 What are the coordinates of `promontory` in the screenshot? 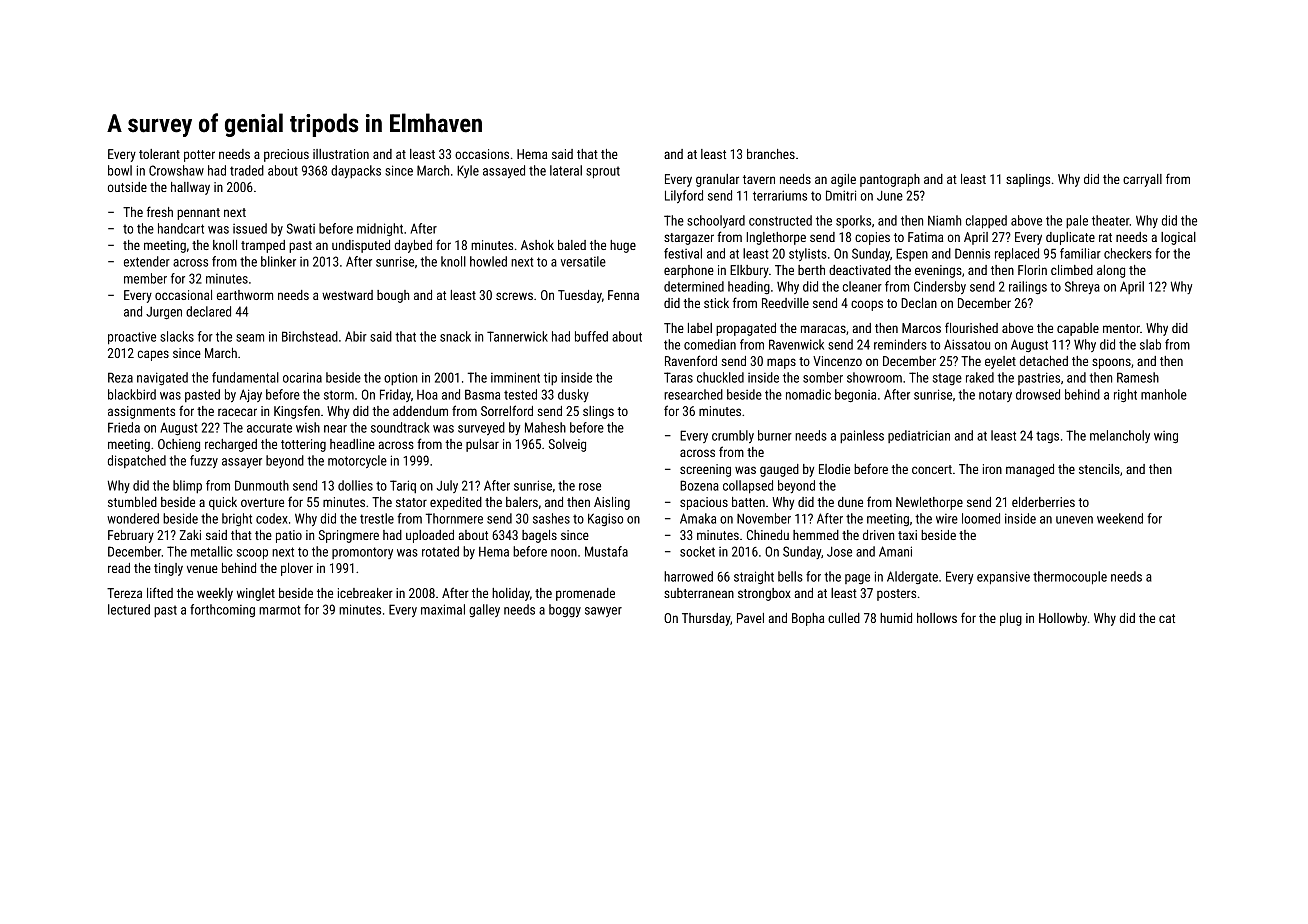 It's located at (362, 553).
